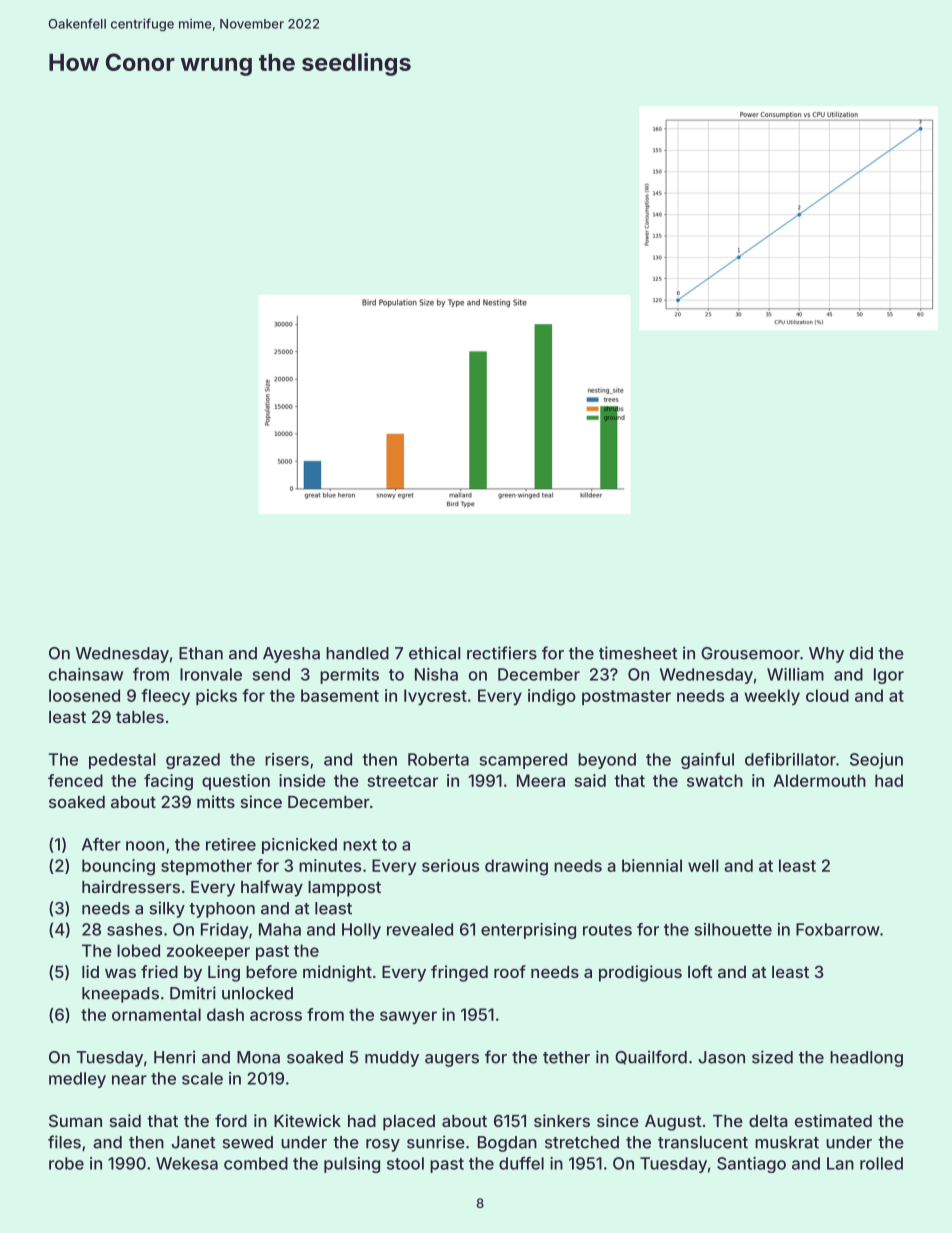  What do you see at coordinates (435, 697) in the screenshot?
I see `Ivycrest` at bounding box center [435, 697].
